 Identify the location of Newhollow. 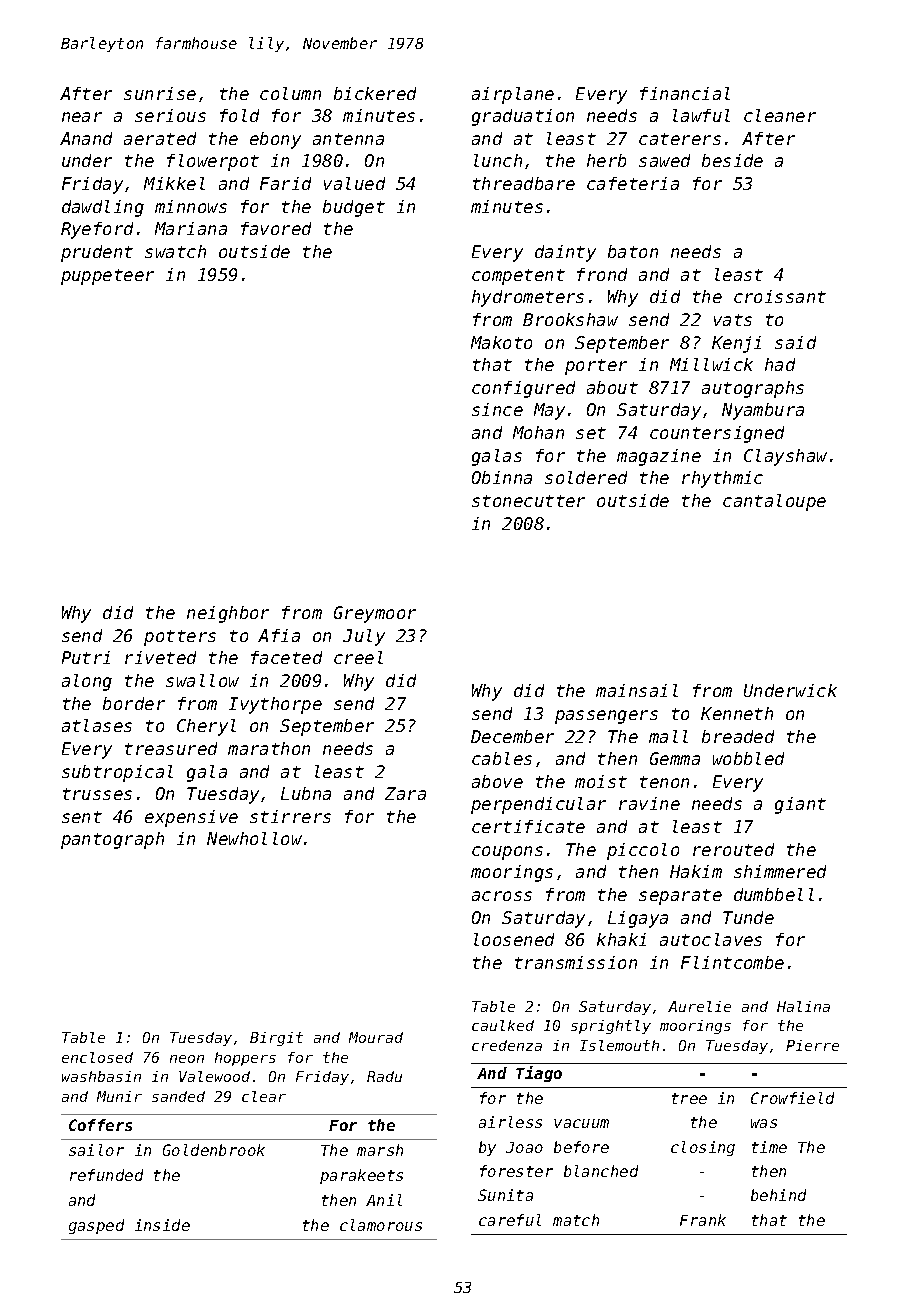
(254, 838).
